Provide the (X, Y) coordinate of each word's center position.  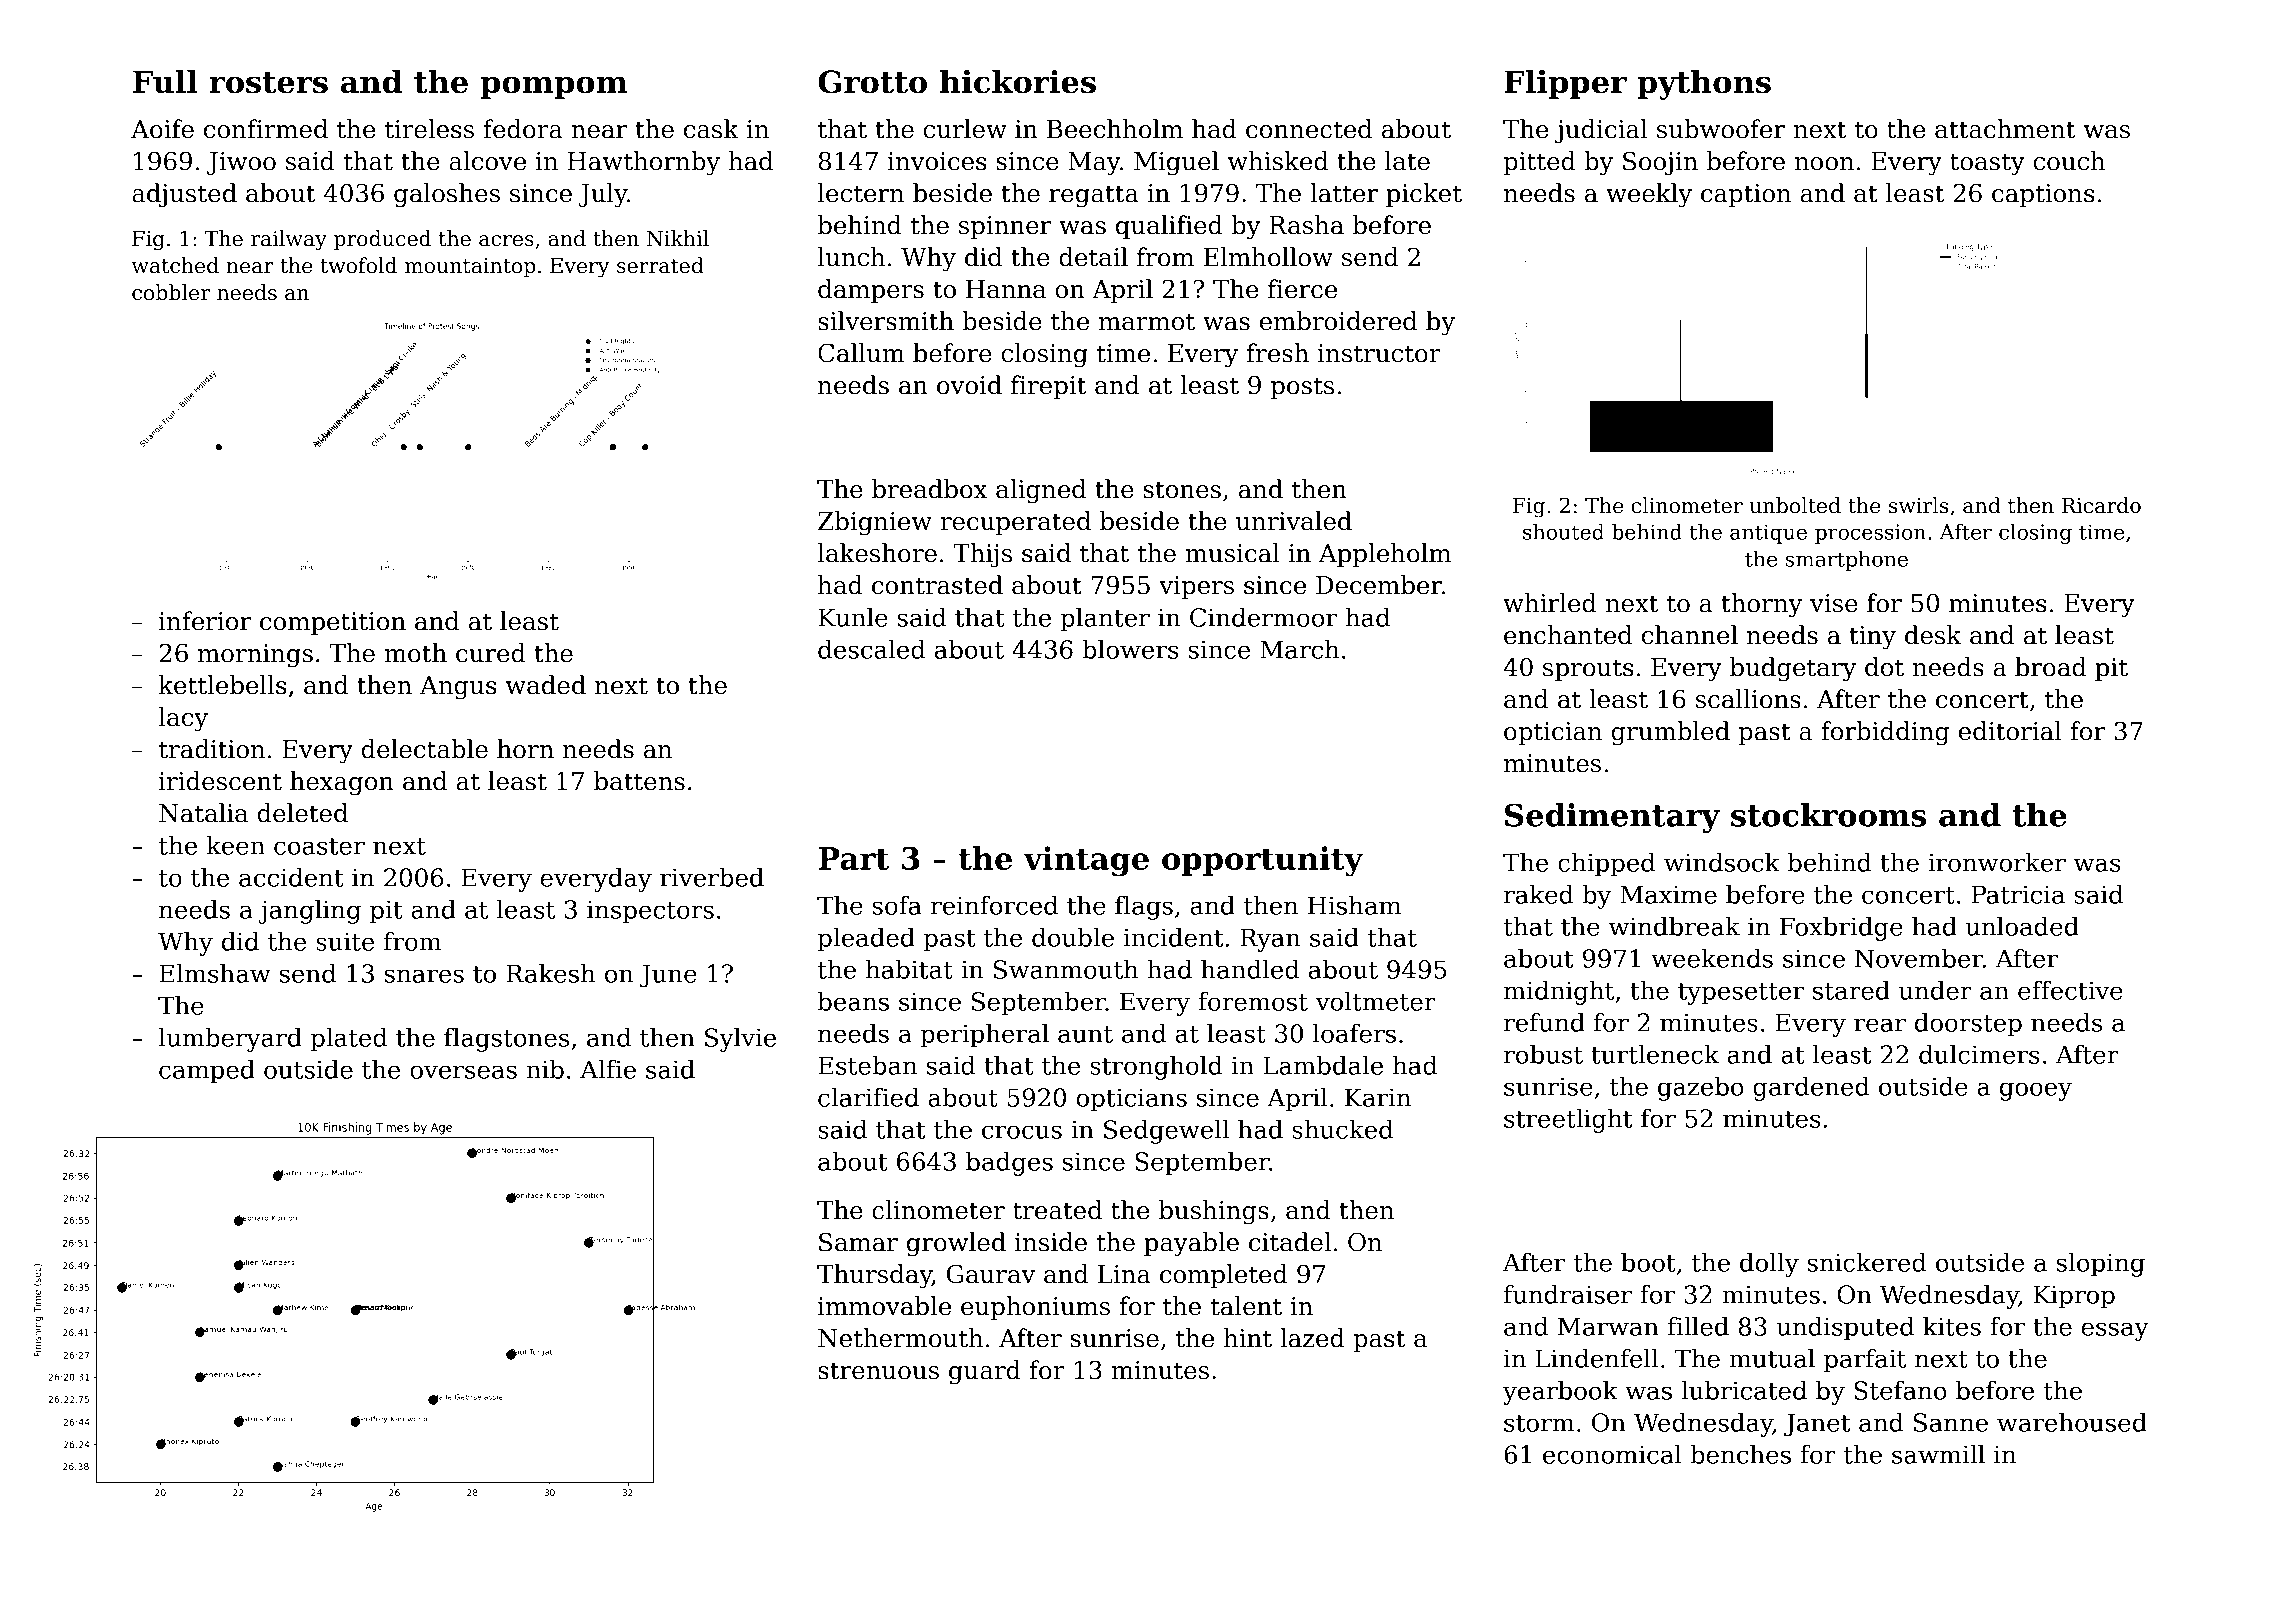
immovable (884, 1306)
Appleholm (1385, 555)
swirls (1919, 505)
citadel (1290, 1242)
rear (1880, 1025)
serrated (660, 265)
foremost (1253, 1001)
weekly (1649, 195)
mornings (255, 656)
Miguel (1176, 163)
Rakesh (550, 973)
